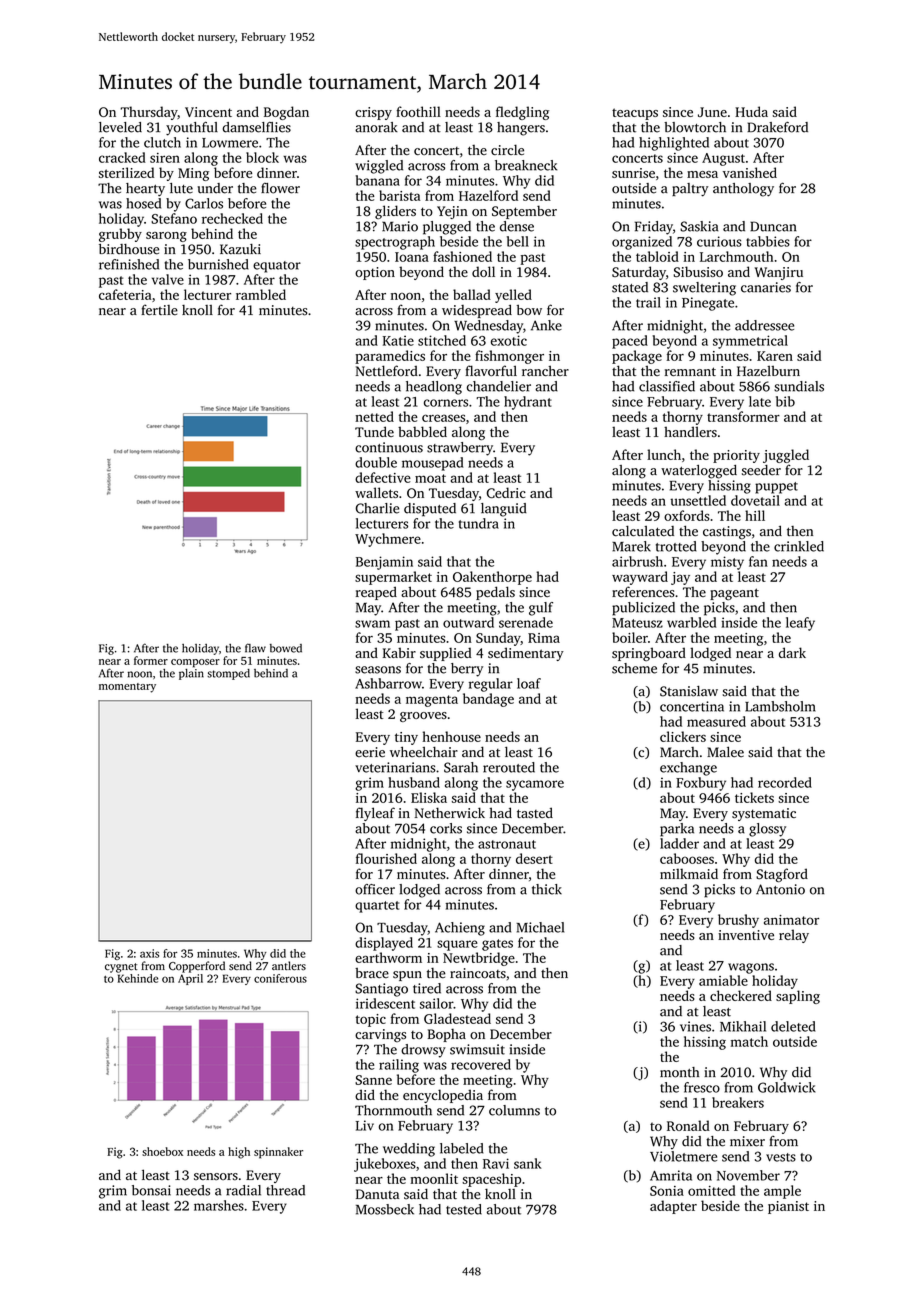 The height and width of the screenshot is (1308, 924). What do you see at coordinates (286, 113) in the screenshot?
I see `Bogdan` at bounding box center [286, 113].
